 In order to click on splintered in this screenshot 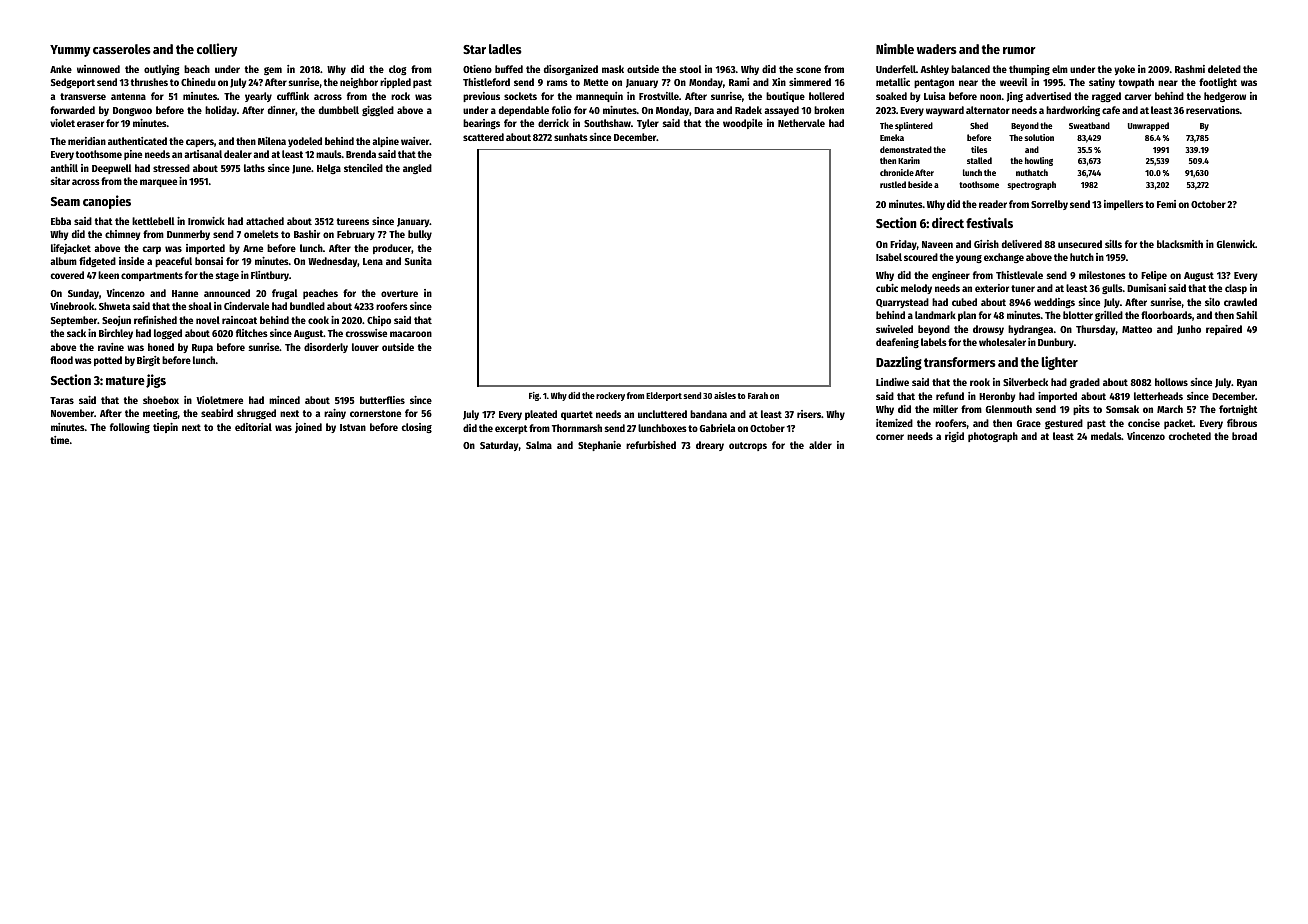, I will do `click(914, 126)`.
